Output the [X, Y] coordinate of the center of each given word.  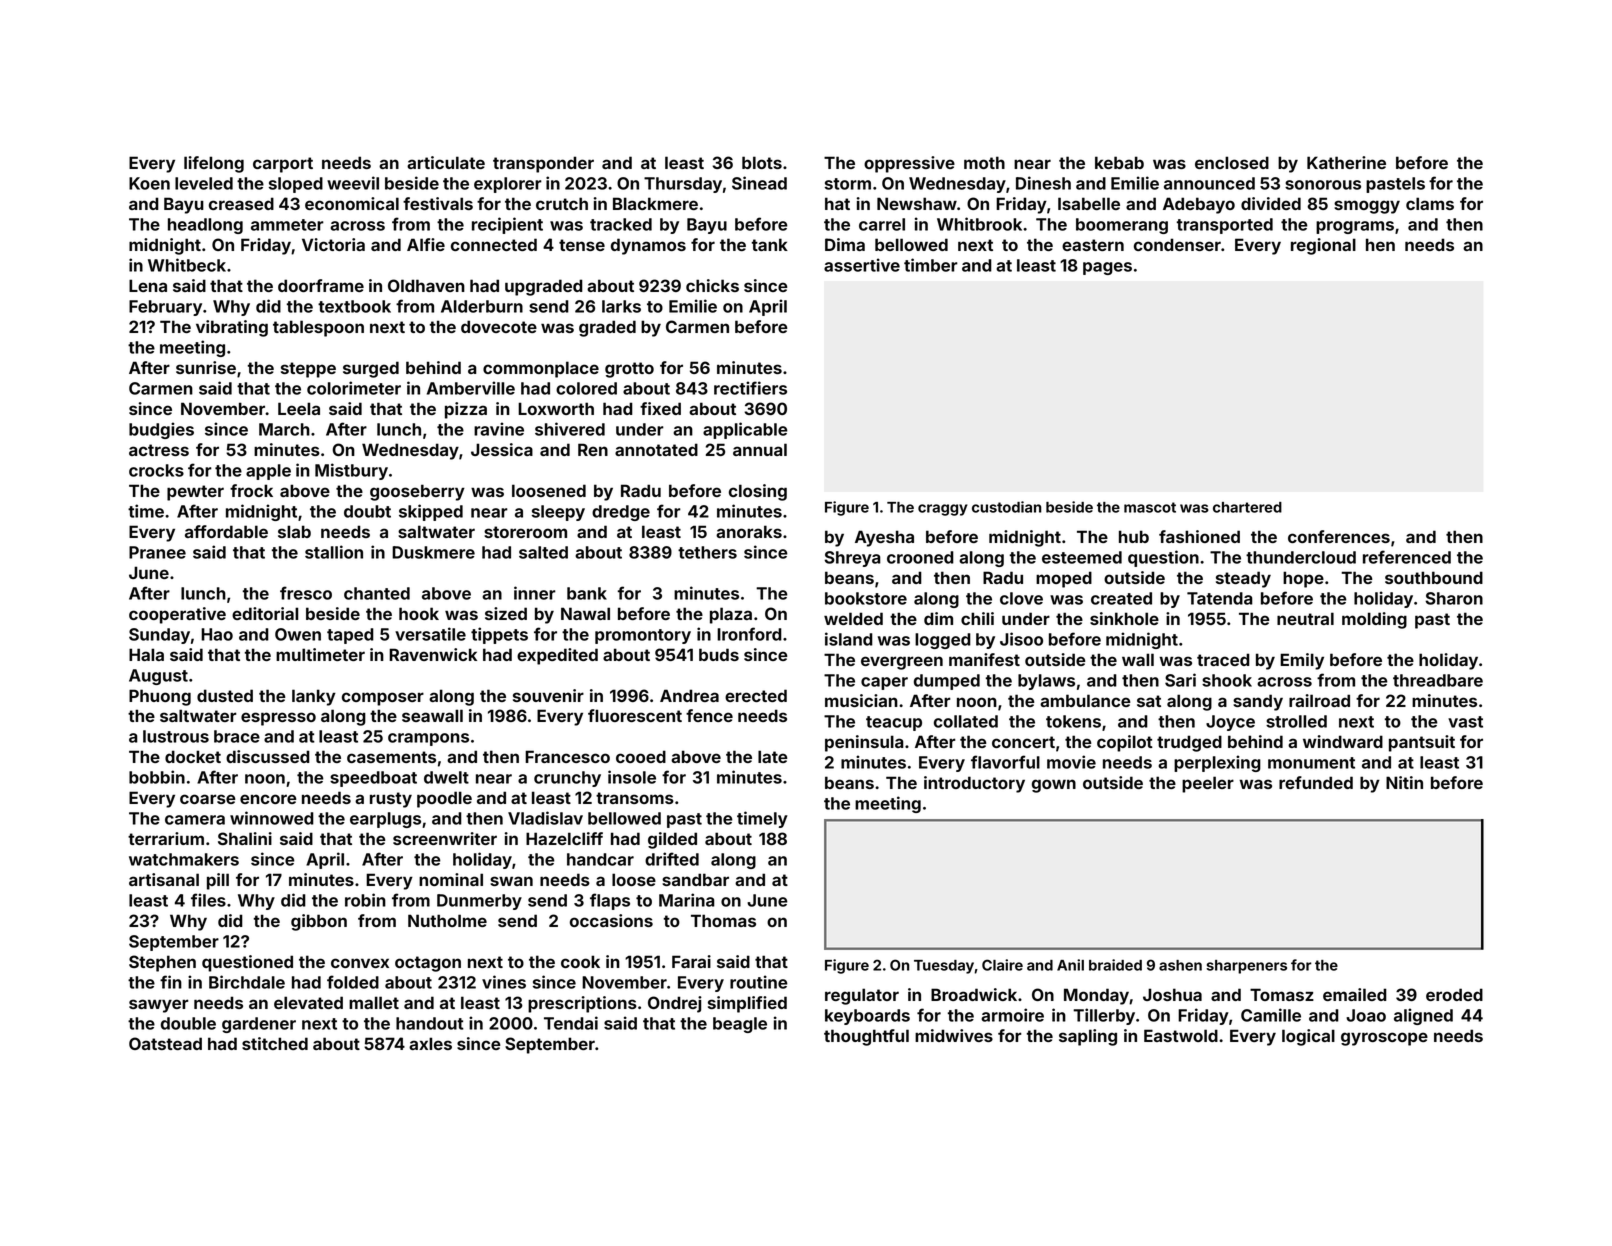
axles [430, 1043]
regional [1323, 246]
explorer [508, 185]
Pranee [157, 552]
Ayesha [884, 538]
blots [762, 162]
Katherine [1346, 162]
